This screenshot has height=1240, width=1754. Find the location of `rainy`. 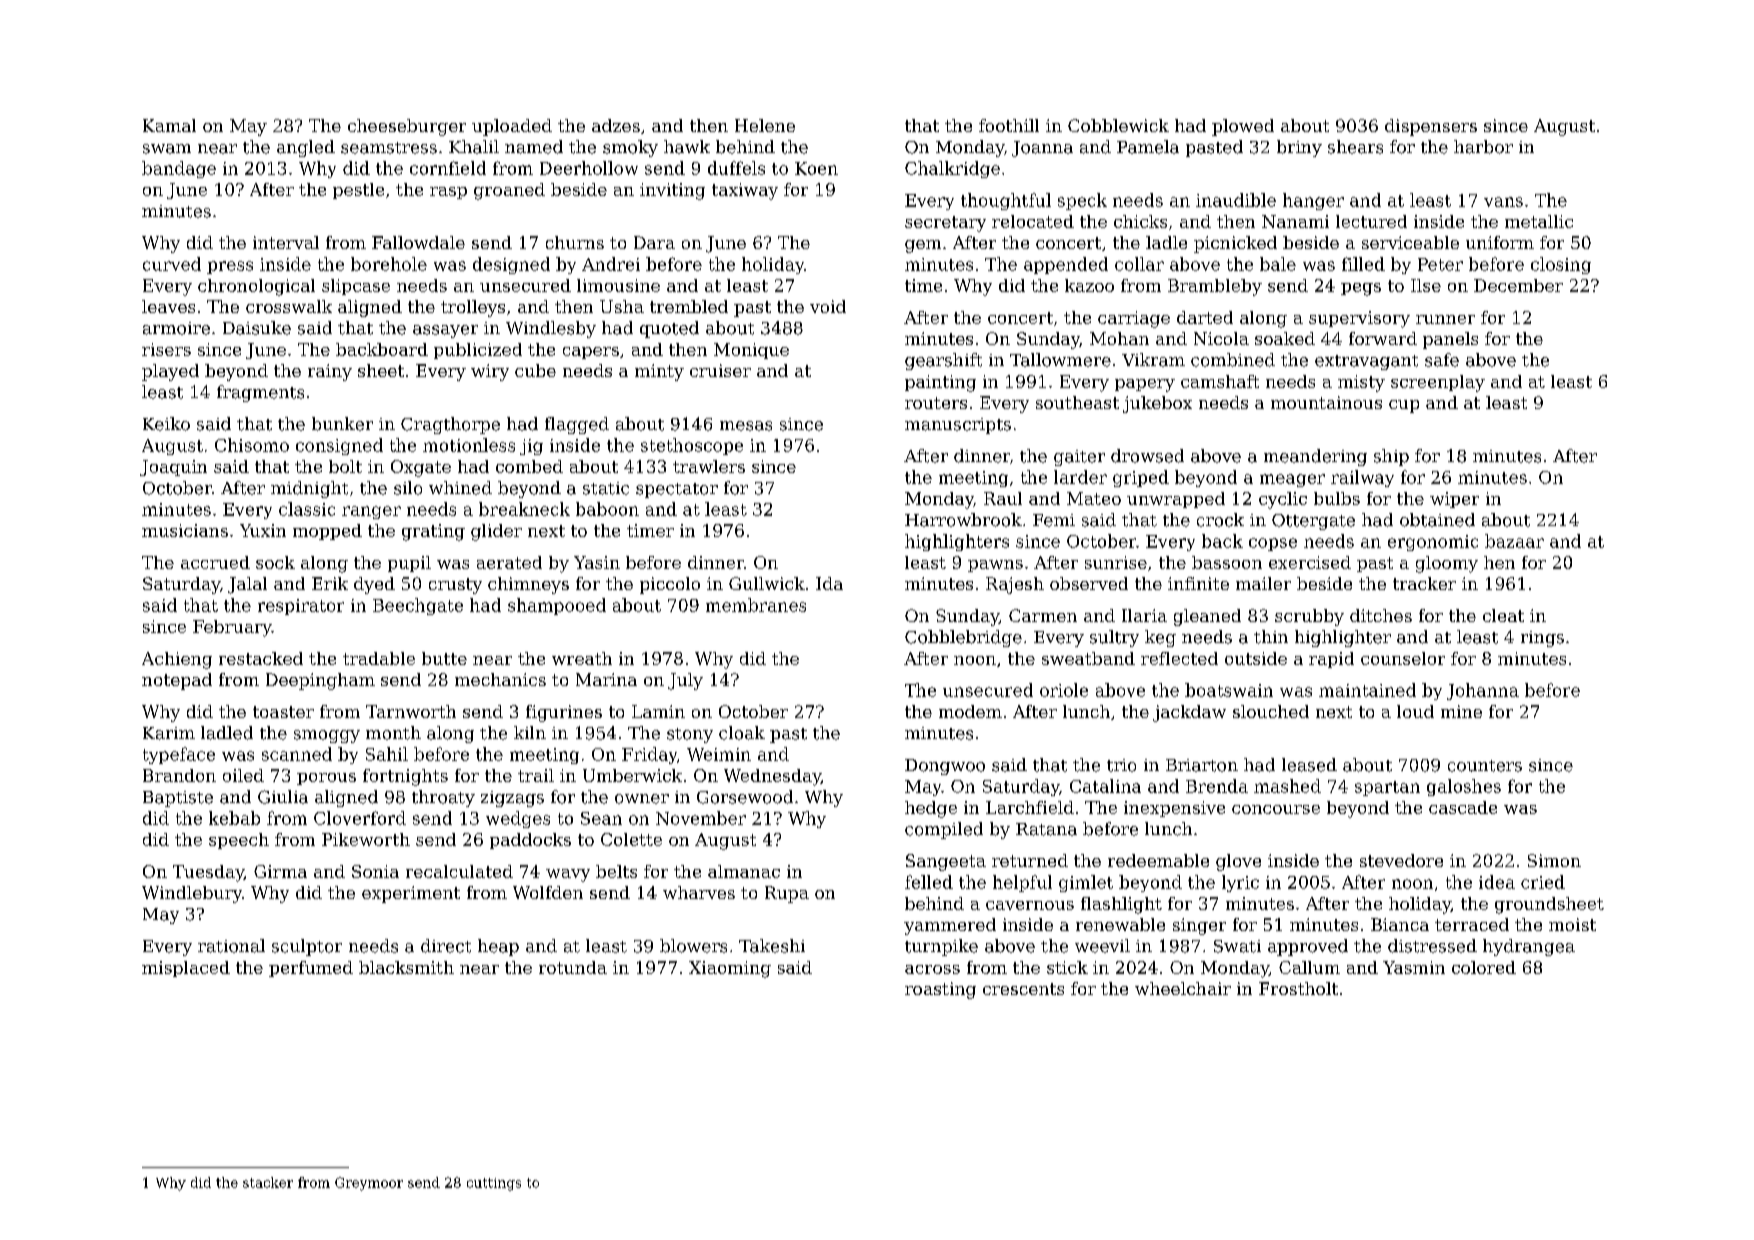

rainy is located at coordinates (330, 372).
